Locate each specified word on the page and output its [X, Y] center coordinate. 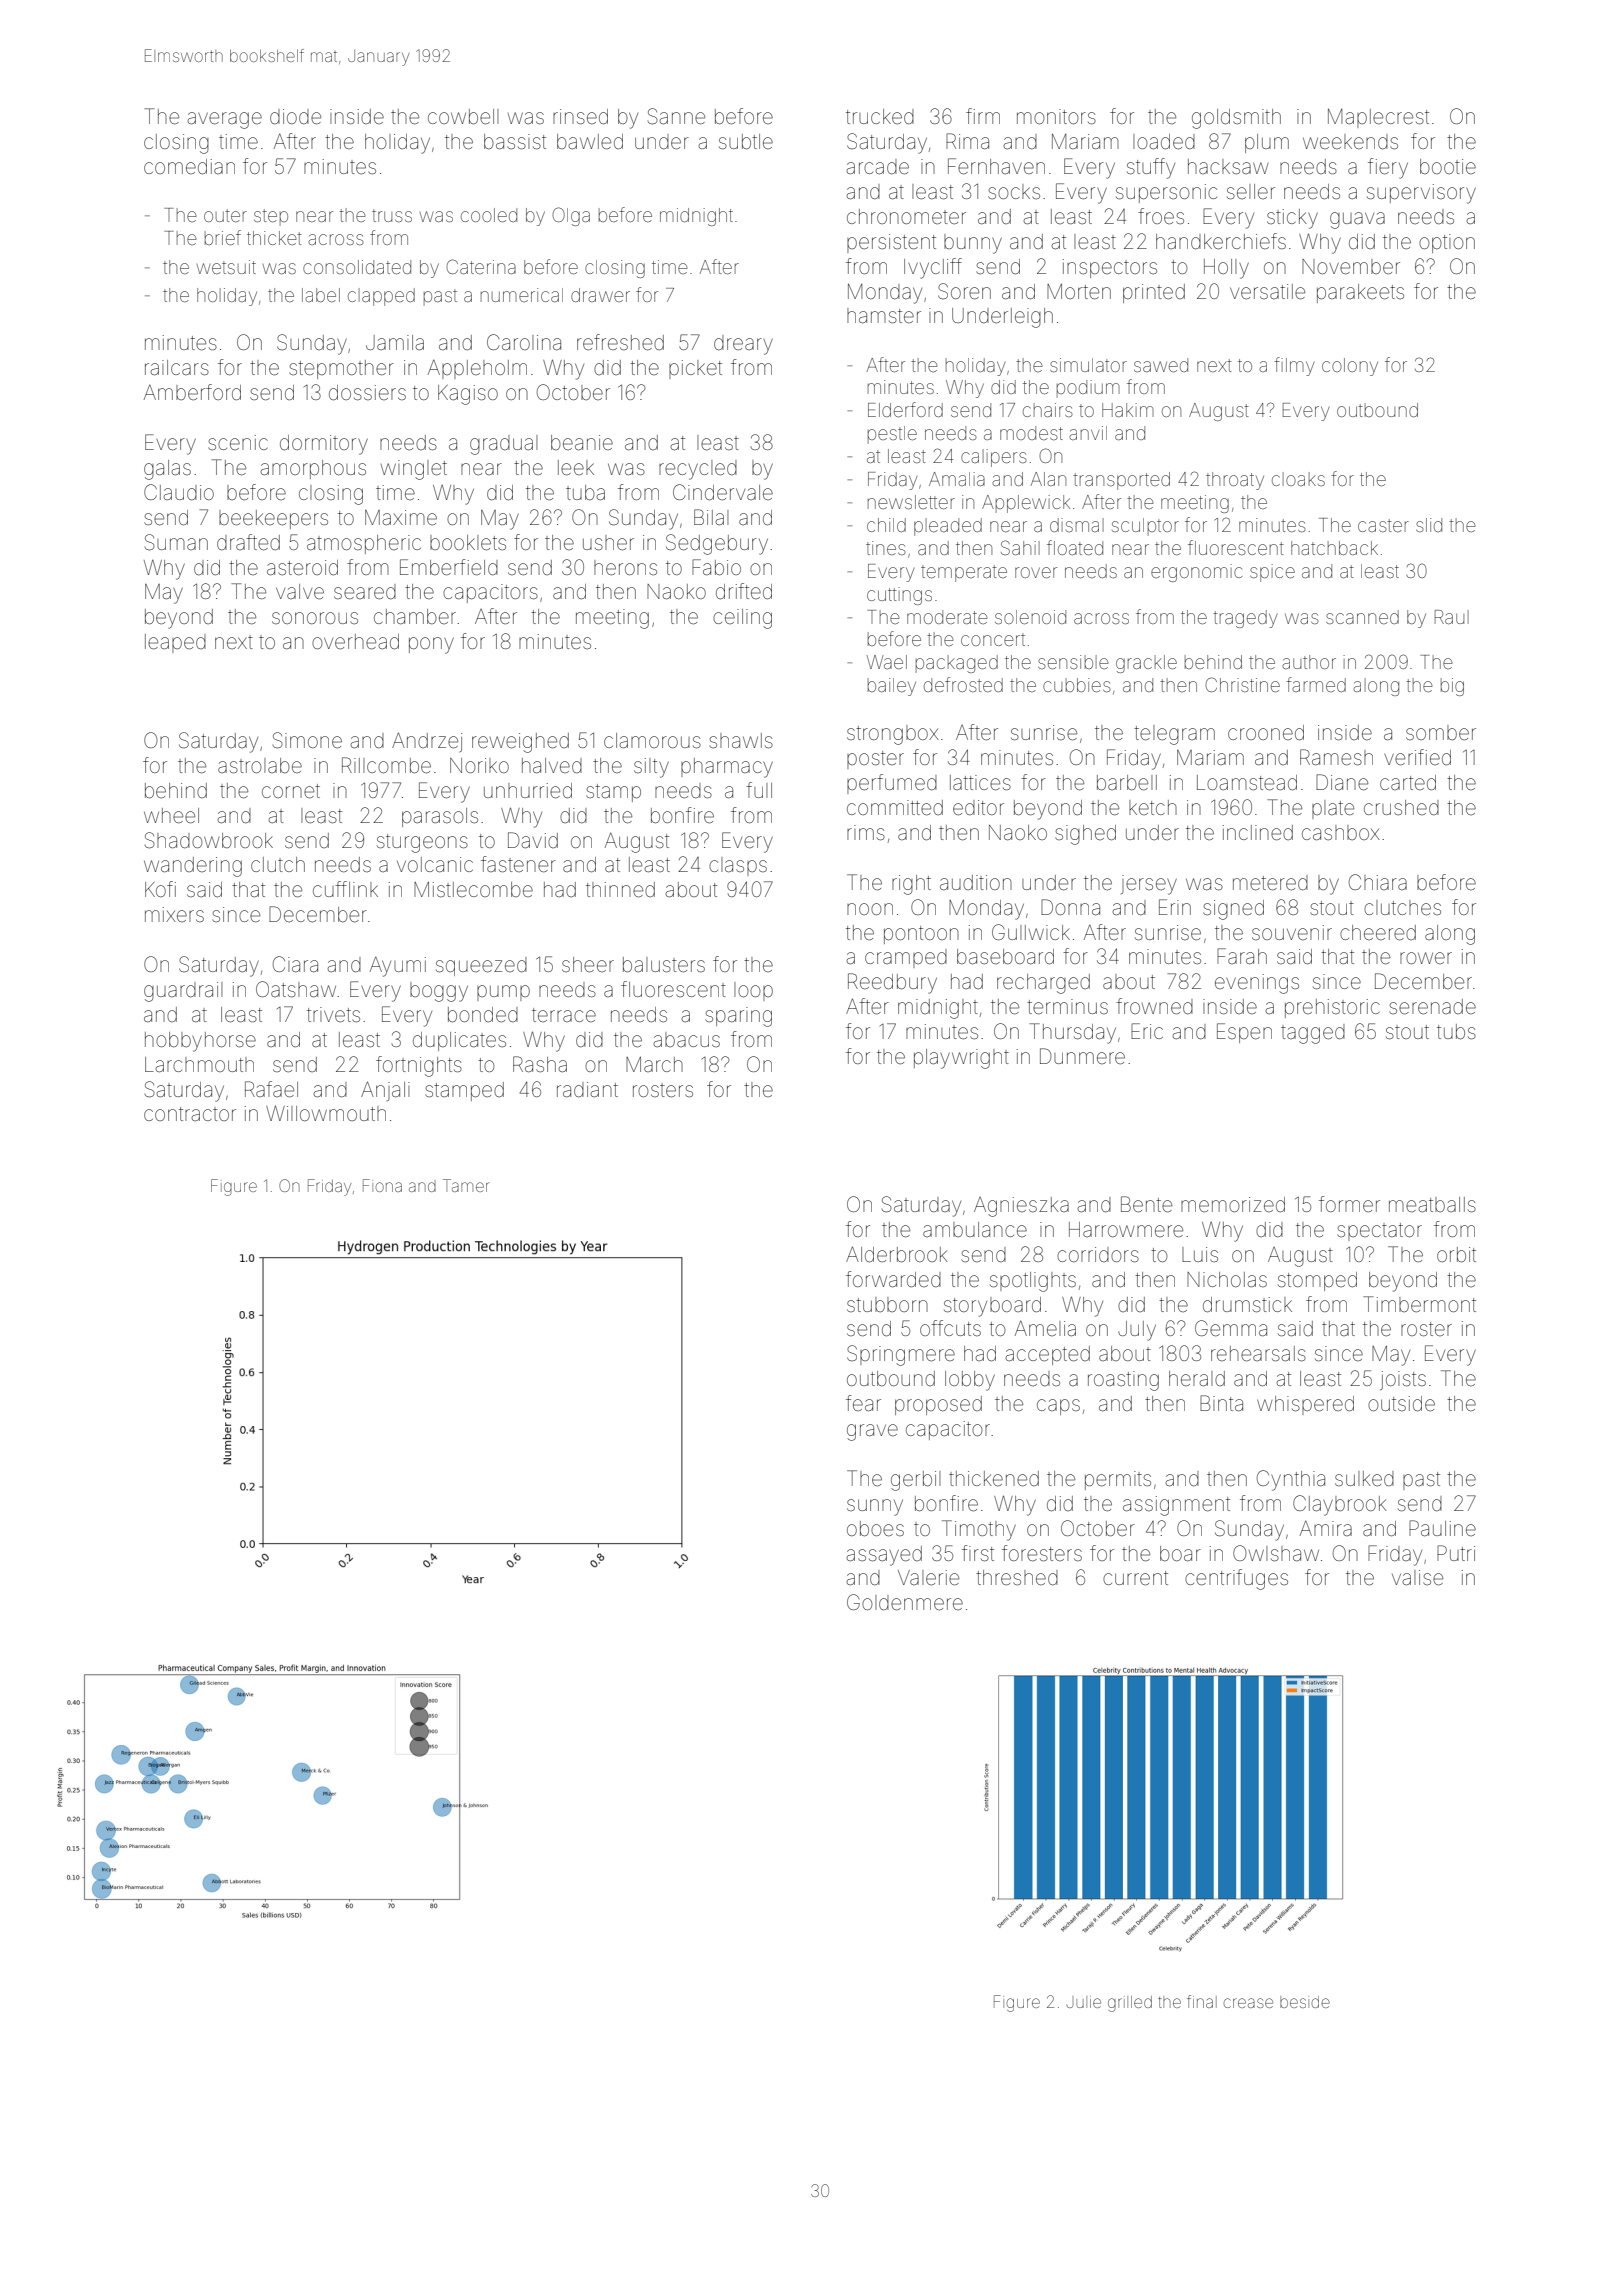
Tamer [466, 1185]
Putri [1456, 1553]
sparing [738, 1017]
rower [1426, 958]
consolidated [357, 267]
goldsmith [1236, 119]
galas [167, 470]
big [1452, 687]
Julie [1084, 2002]
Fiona [382, 1185]
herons [625, 567]
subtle [746, 141]
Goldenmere [905, 1602]
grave [872, 1432]
